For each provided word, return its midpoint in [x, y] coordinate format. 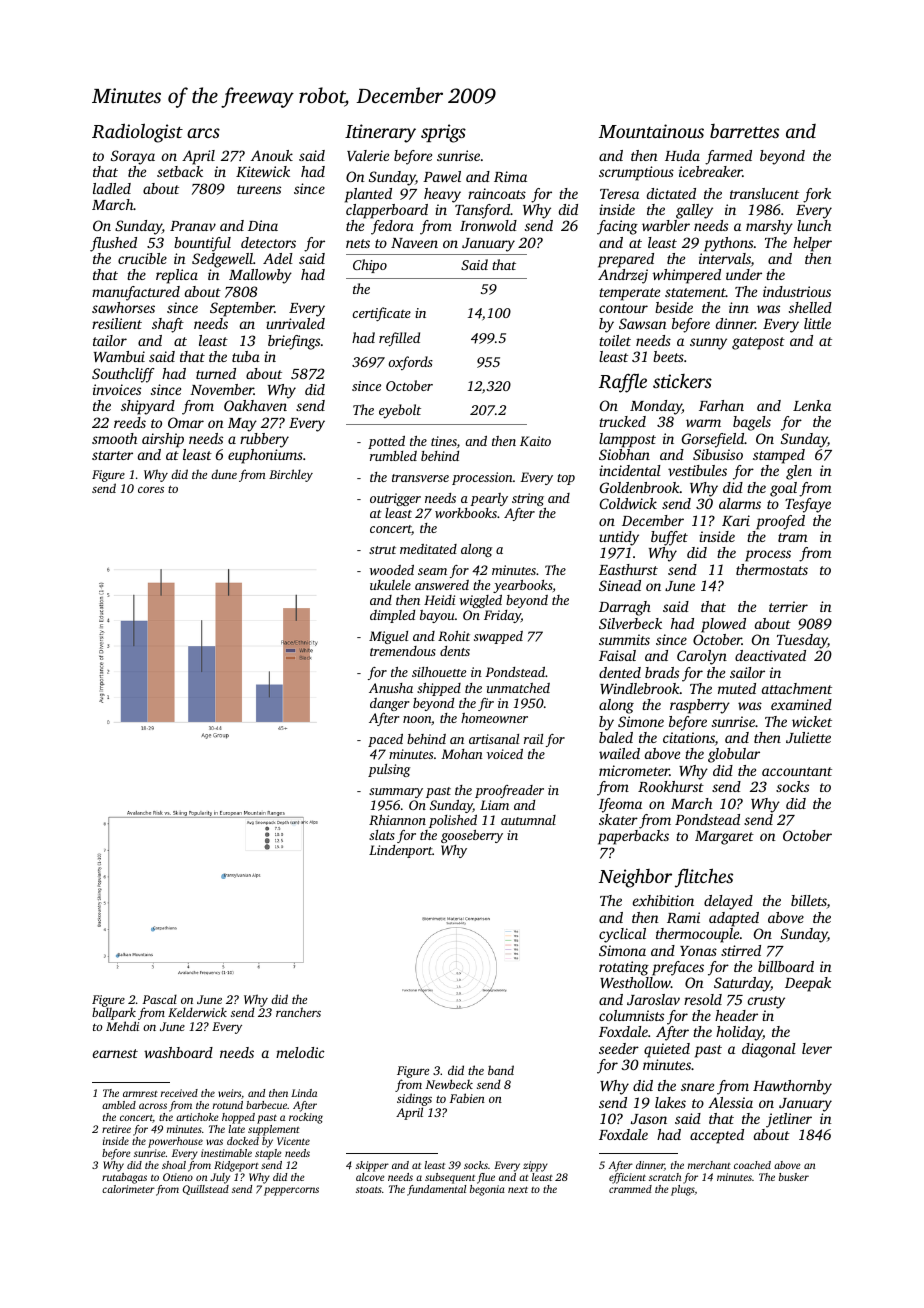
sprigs [443, 133]
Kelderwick [197, 1012]
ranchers [298, 1012]
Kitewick [263, 171]
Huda [682, 155]
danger [389, 704]
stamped [779, 456]
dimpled [392, 616]
